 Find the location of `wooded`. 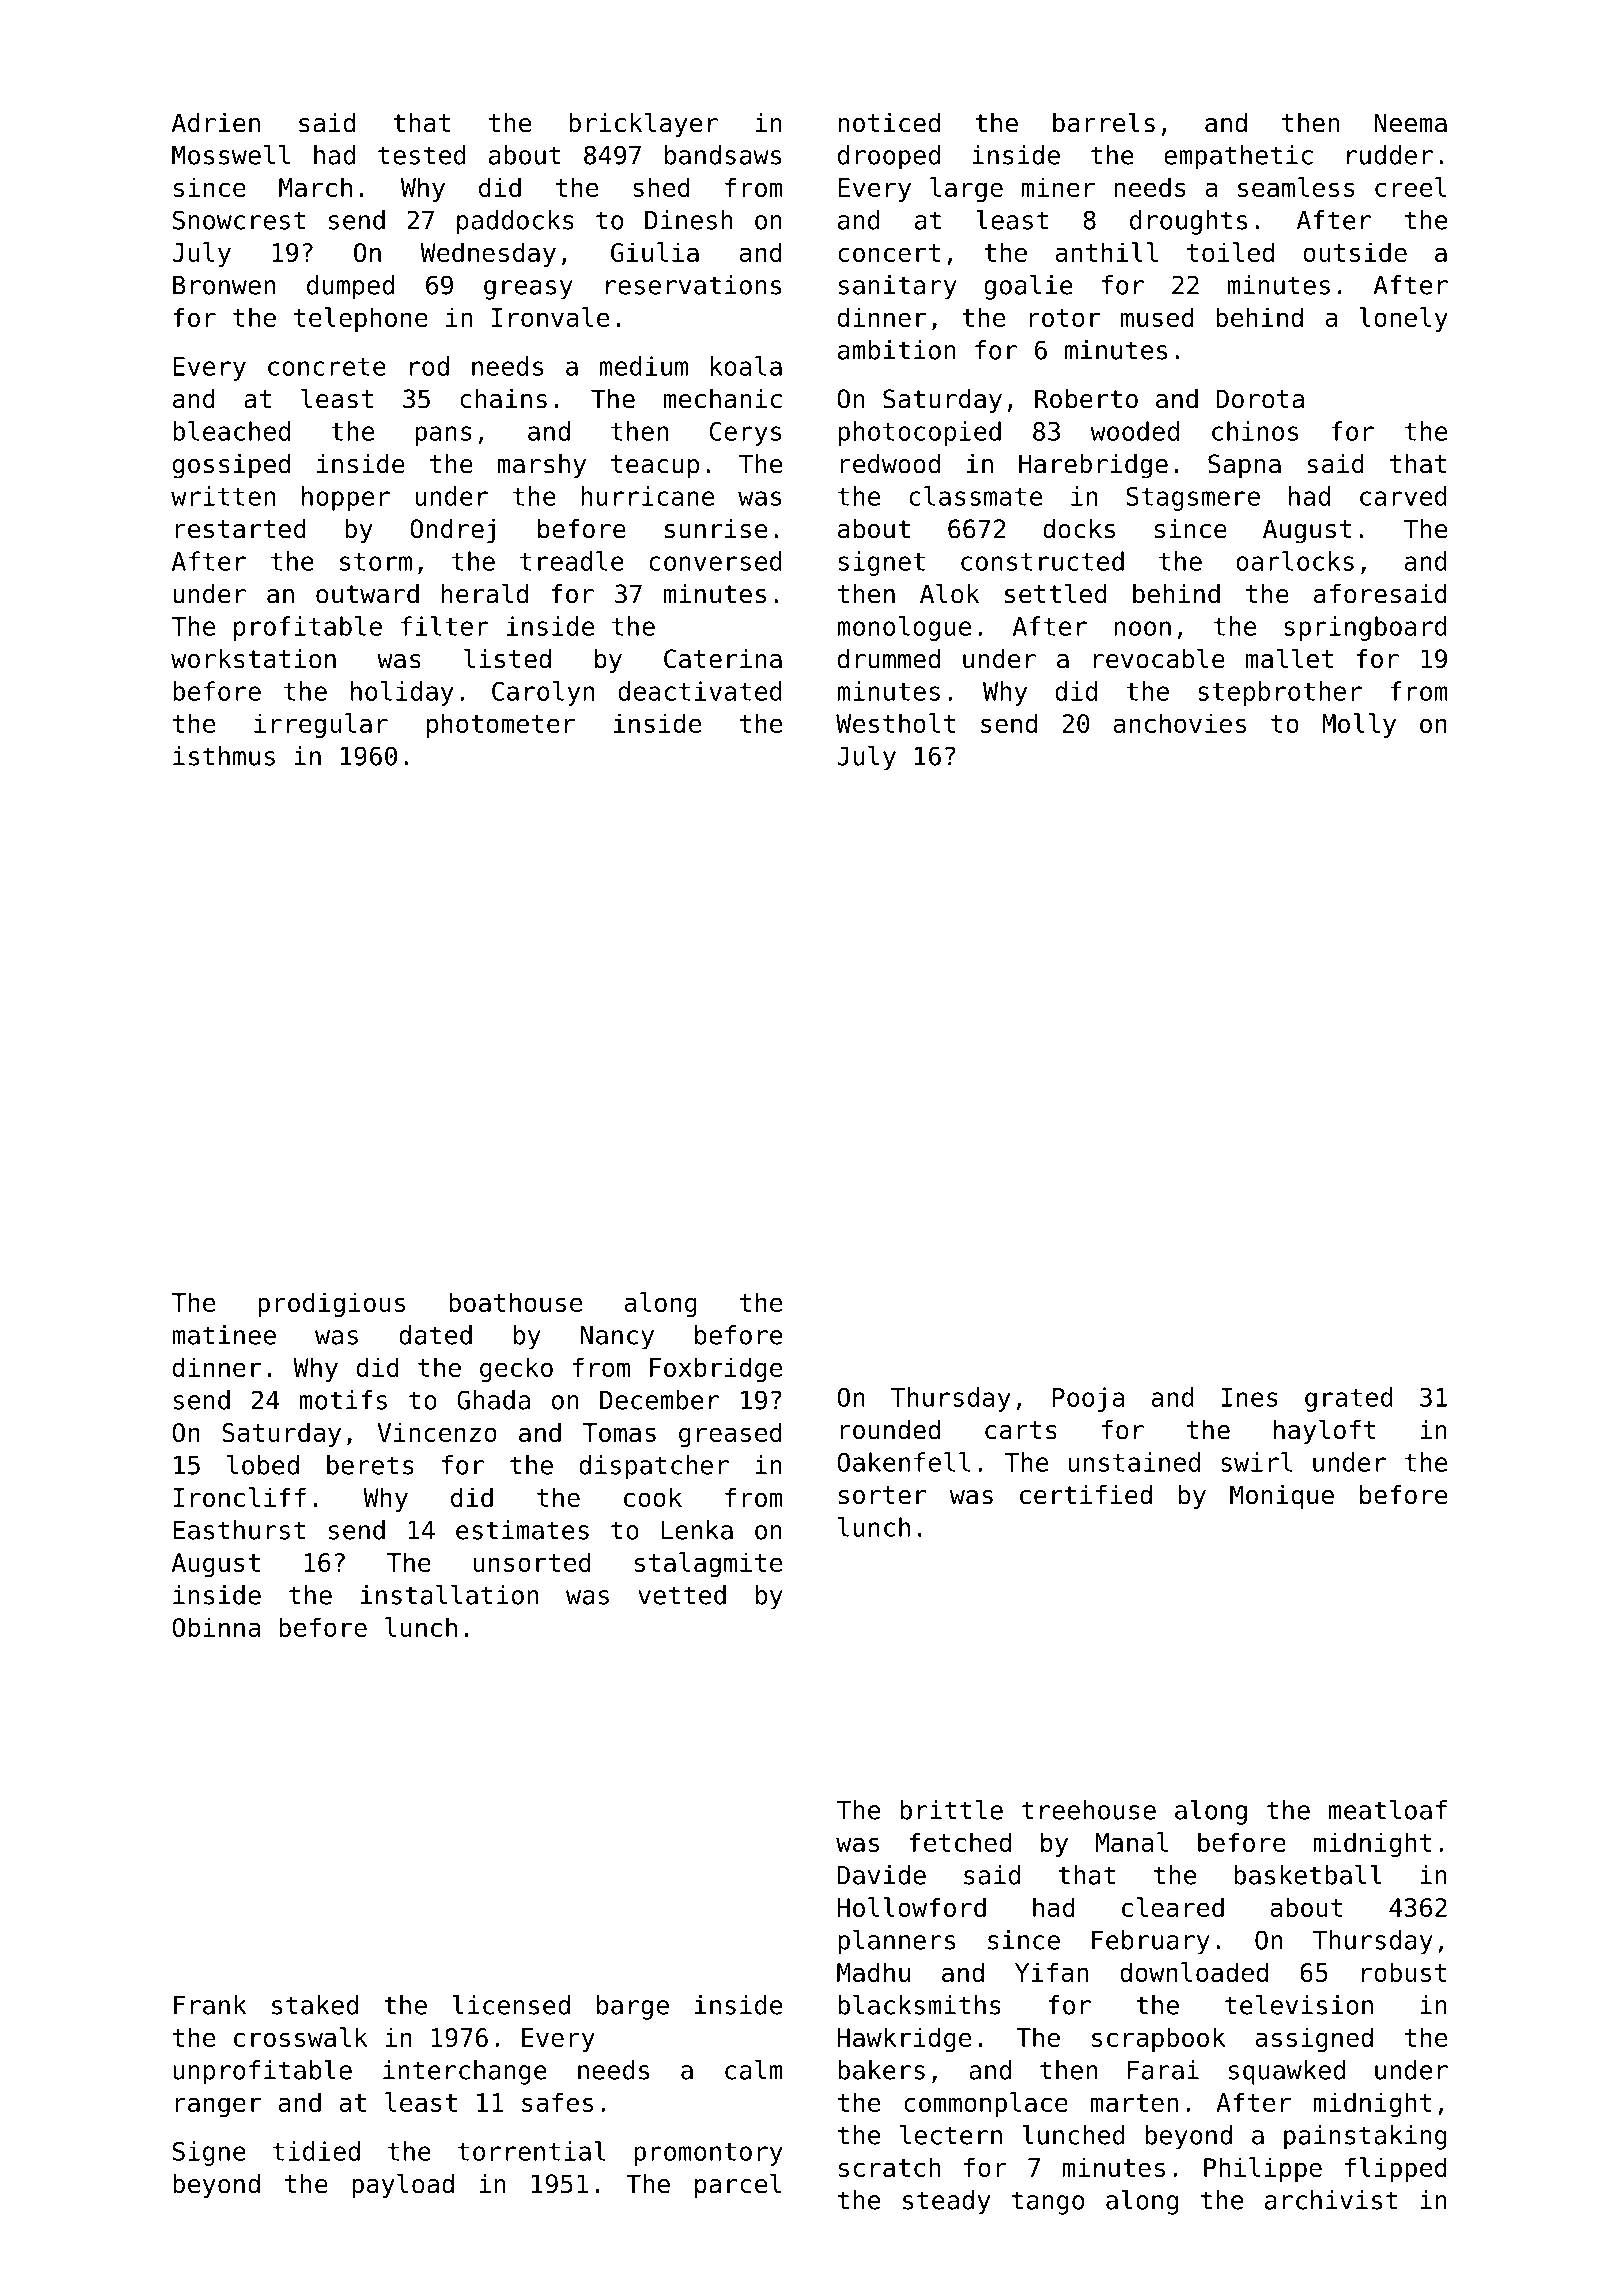

wooded is located at coordinates (1134, 431).
